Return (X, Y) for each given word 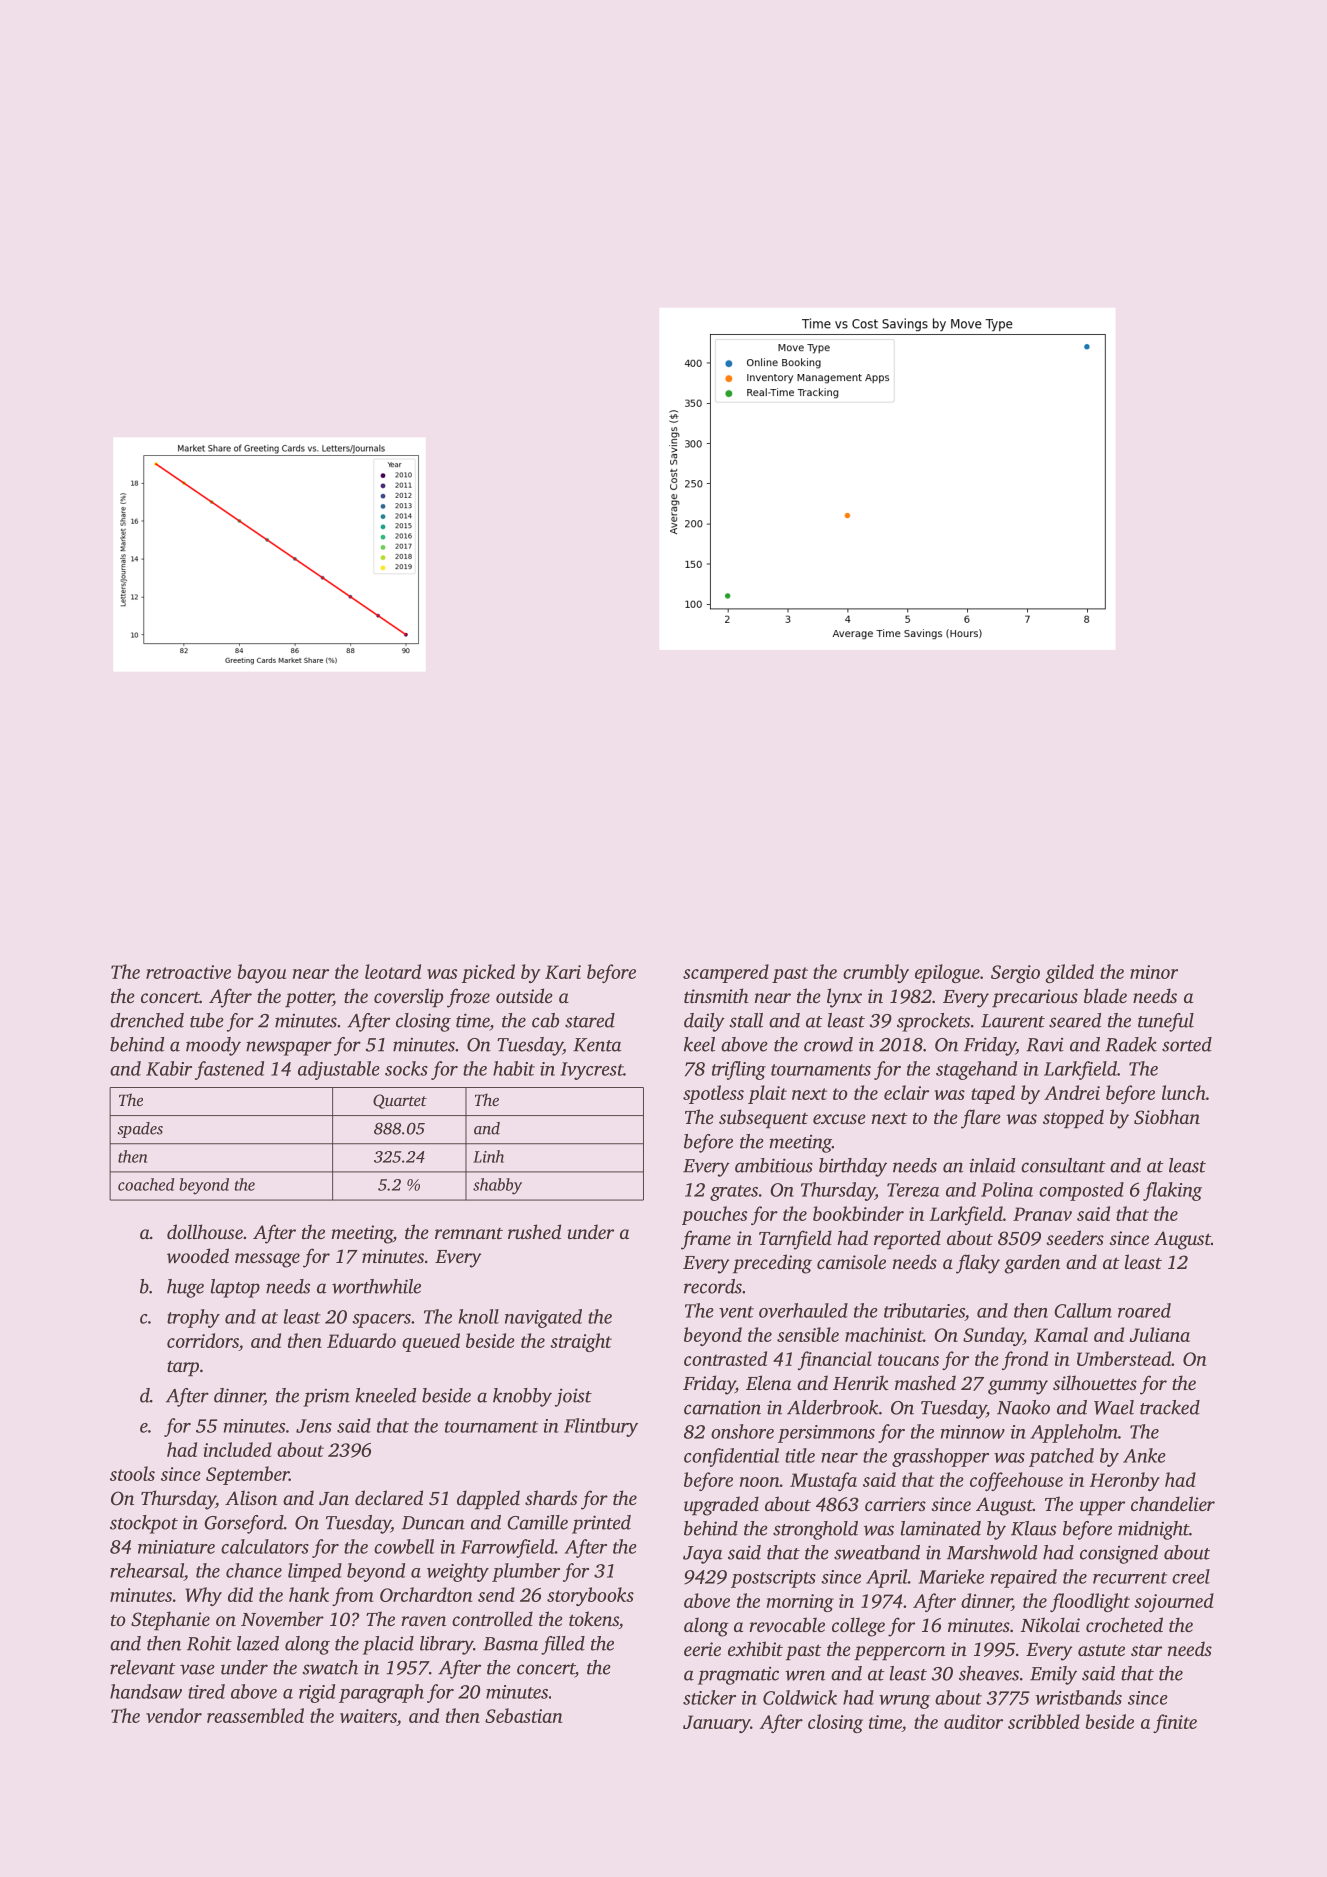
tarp (183, 1368)
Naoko (1023, 1407)
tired (206, 1691)
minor (1154, 972)
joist (573, 1397)
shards (551, 1497)
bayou (261, 973)
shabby (497, 1186)
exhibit (755, 1648)
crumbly (876, 973)
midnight (1153, 1530)
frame (706, 1240)
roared (1144, 1310)
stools (132, 1473)
